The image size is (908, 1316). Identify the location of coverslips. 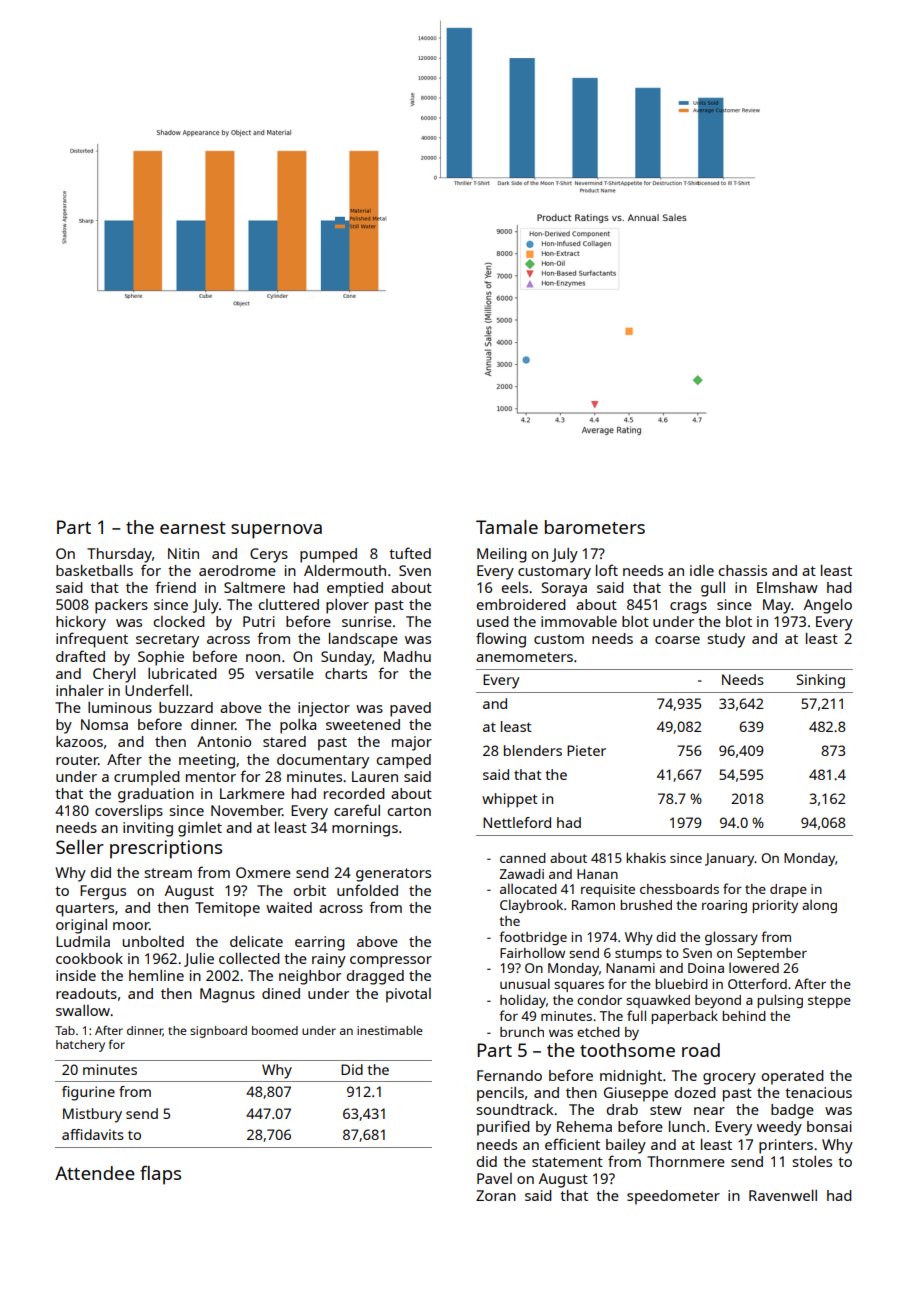
(129, 812).
